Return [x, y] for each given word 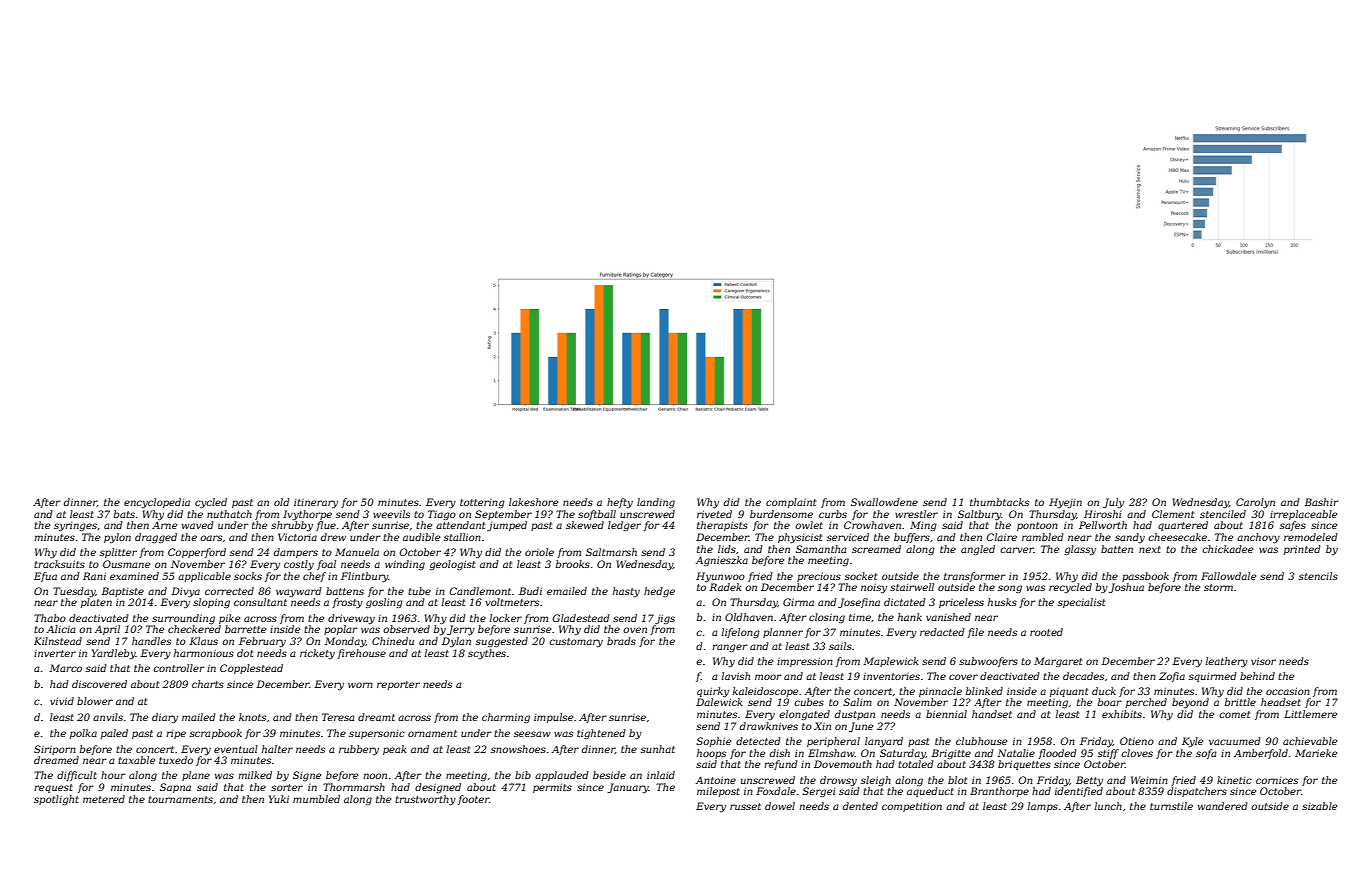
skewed [585, 525]
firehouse [361, 654]
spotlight [56, 800]
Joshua [1126, 588]
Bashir [1321, 502]
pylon [117, 538]
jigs [665, 619]
